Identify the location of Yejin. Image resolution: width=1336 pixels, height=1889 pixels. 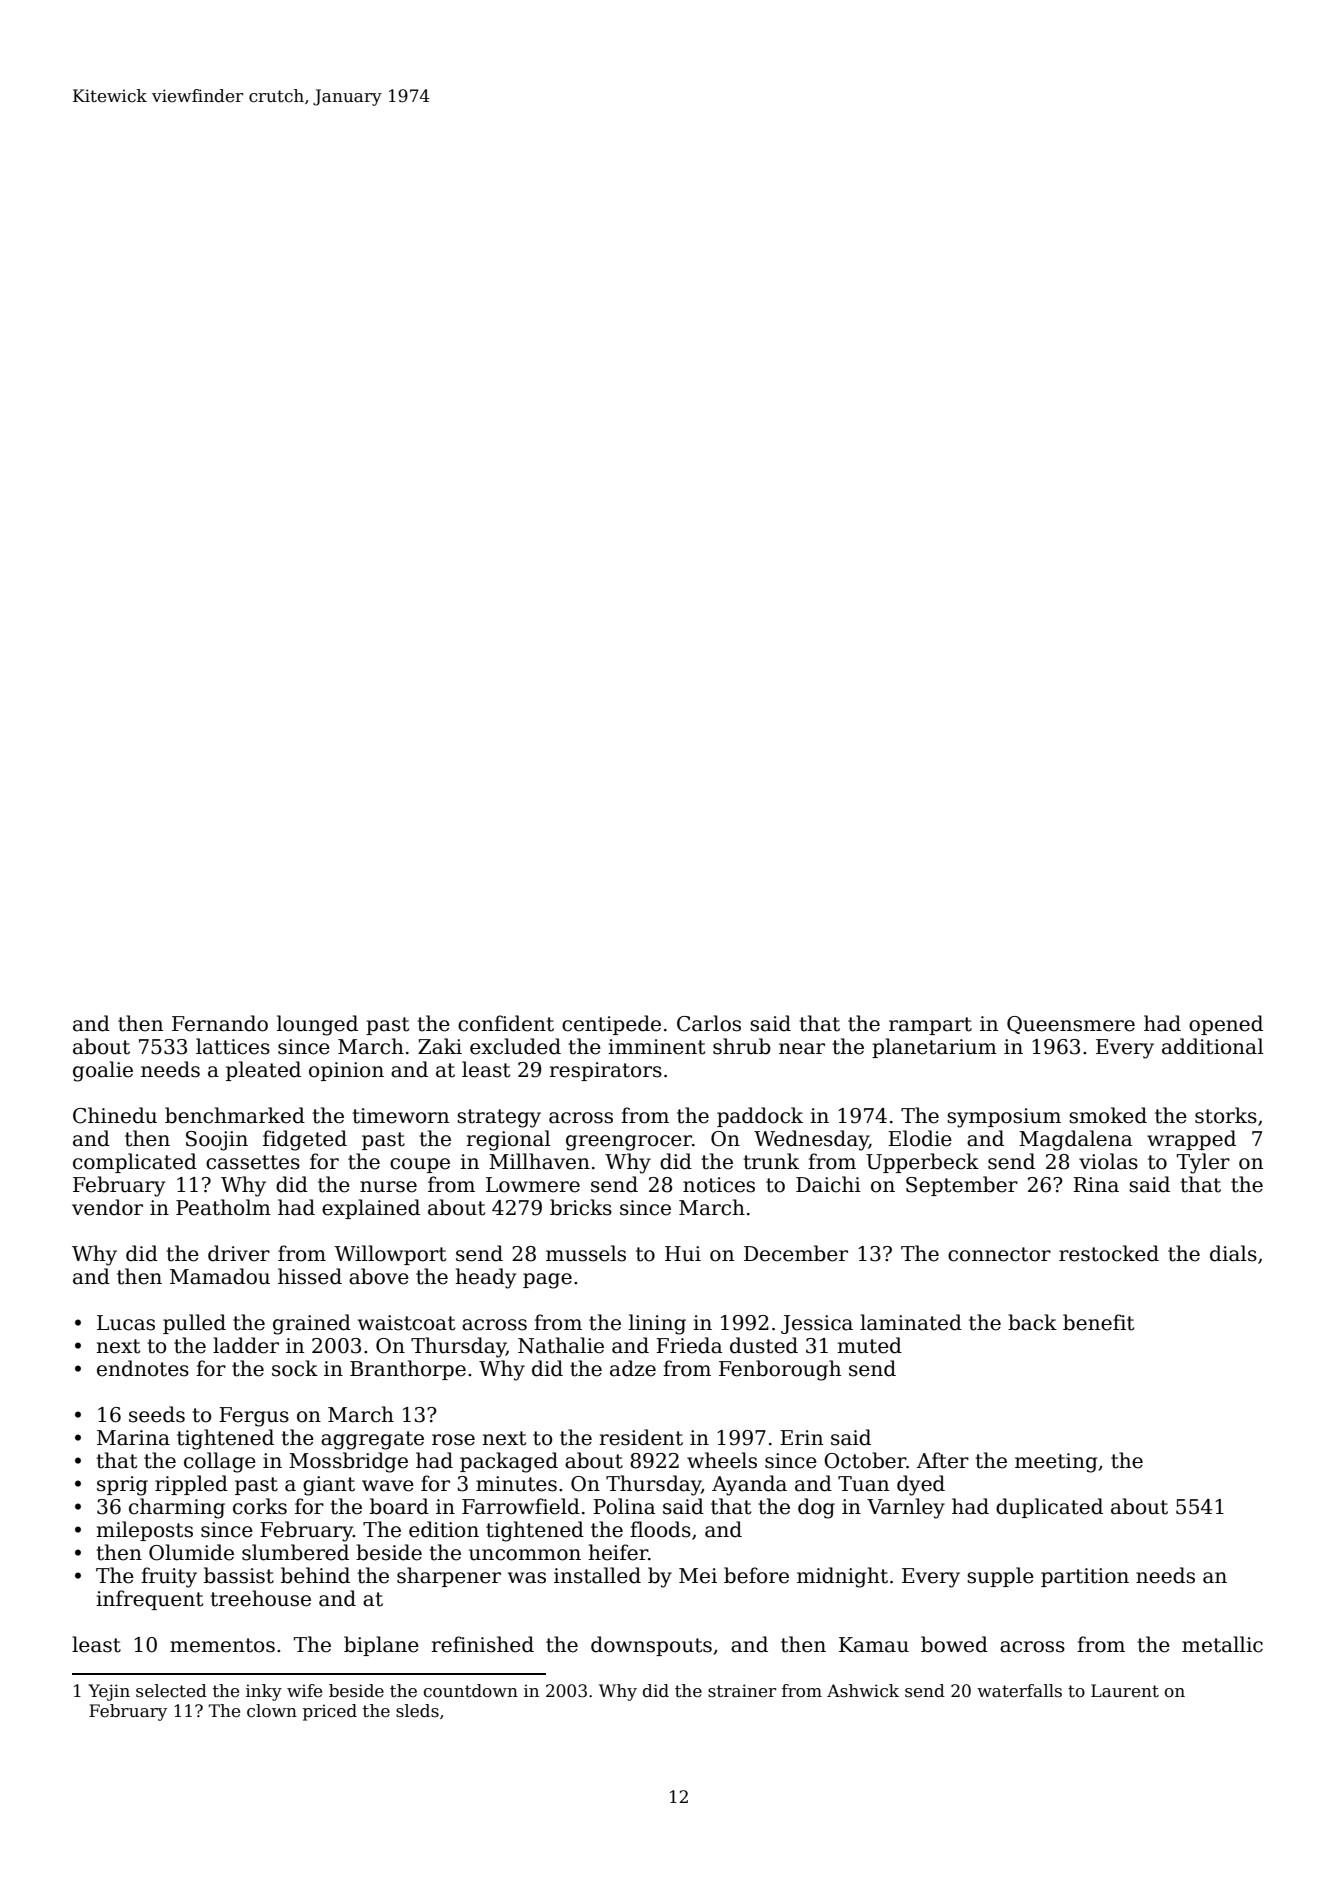
(109, 1692).
